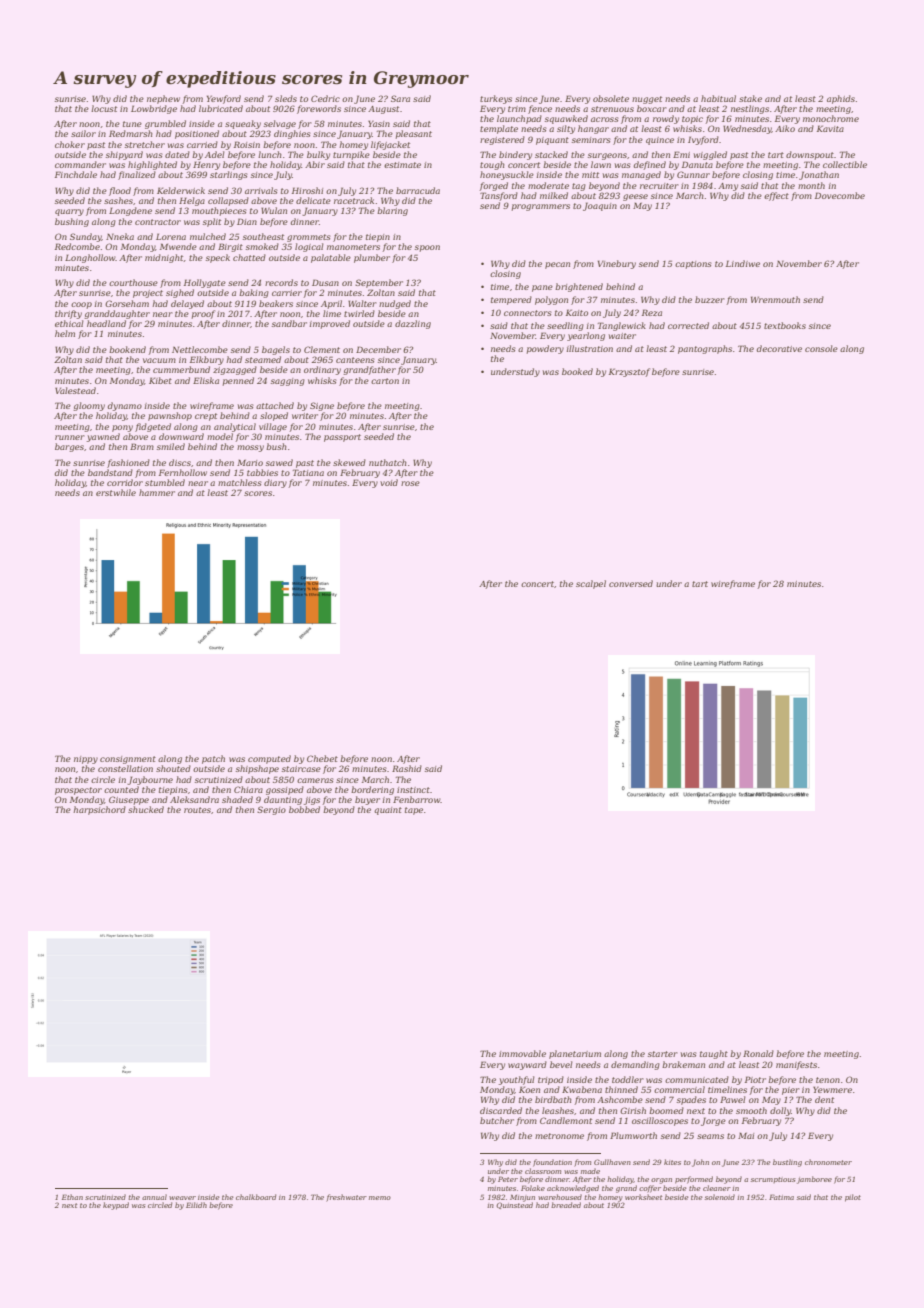 This screenshot has width=924, height=1308. I want to click on Ethan, so click(72, 1197).
